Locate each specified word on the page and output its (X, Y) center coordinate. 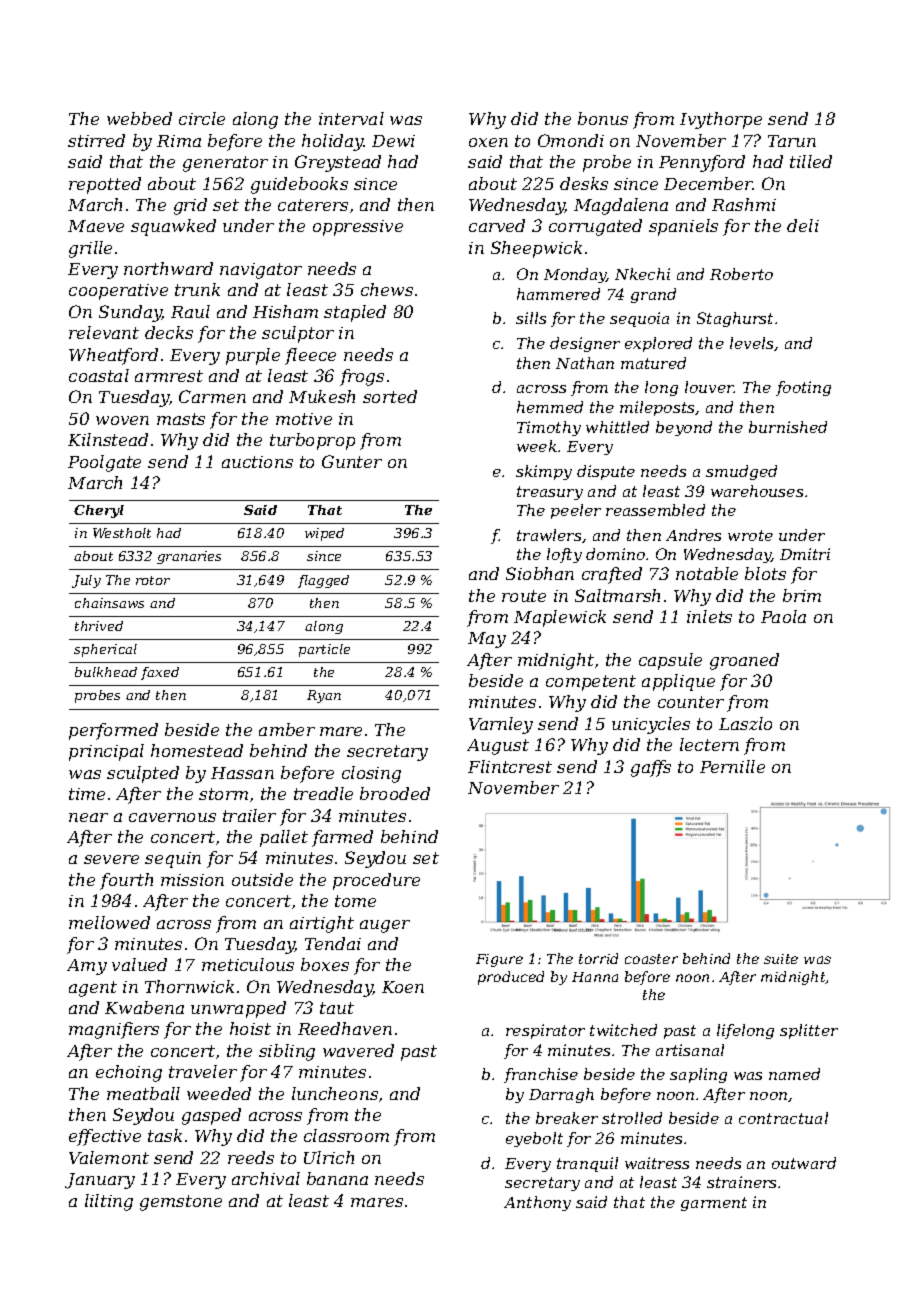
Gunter (352, 461)
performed (113, 731)
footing (803, 388)
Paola (783, 616)
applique (678, 682)
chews (387, 289)
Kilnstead (108, 439)
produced (511, 978)
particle (324, 650)
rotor (153, 580)
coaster (651, 959)
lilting (109, 1202)
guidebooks (299, 185)
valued (139, 964)
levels (751, 343)
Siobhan (540, 573)
